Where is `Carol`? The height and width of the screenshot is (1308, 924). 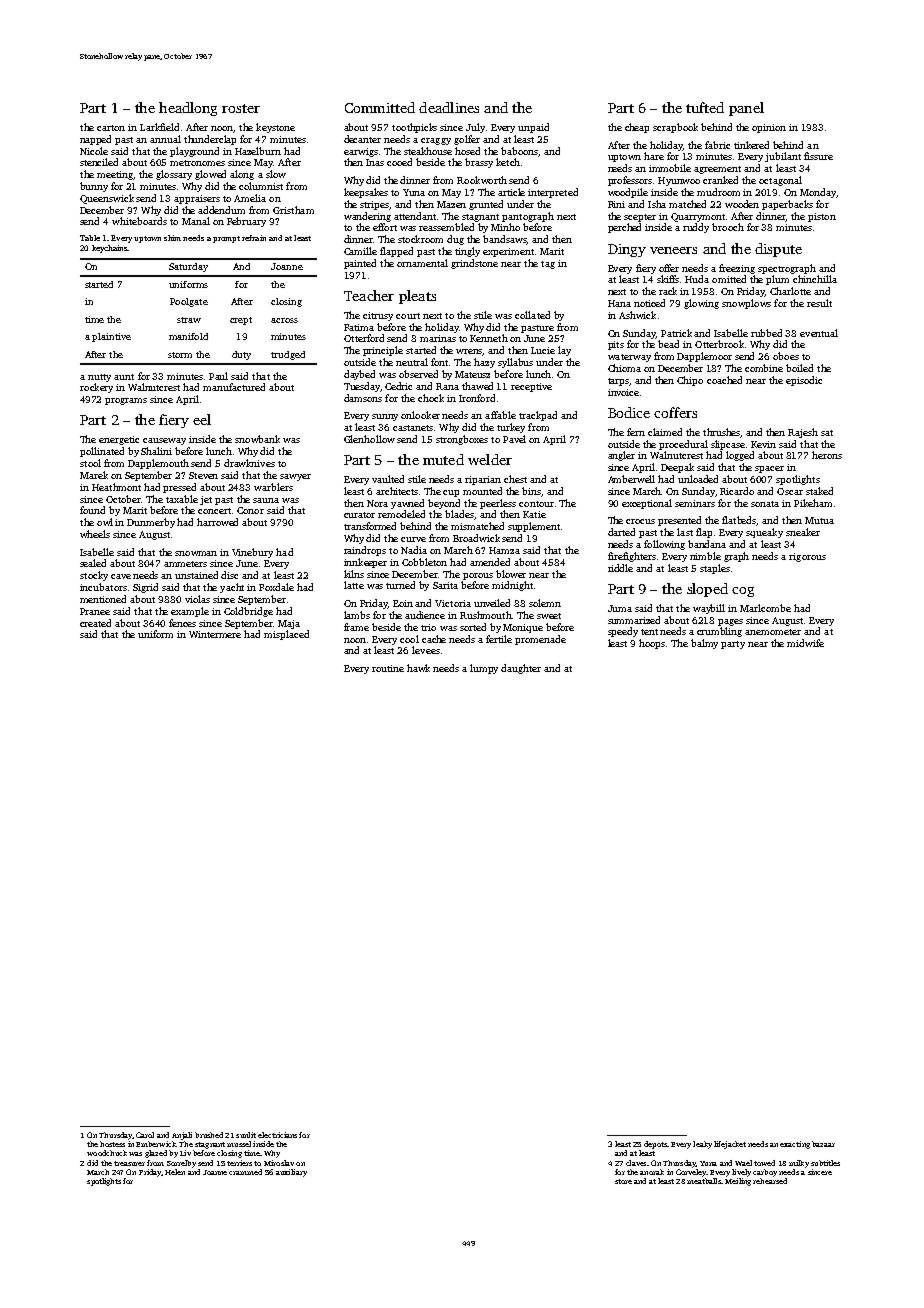 Carol is located at coordinates (145, 1135).
